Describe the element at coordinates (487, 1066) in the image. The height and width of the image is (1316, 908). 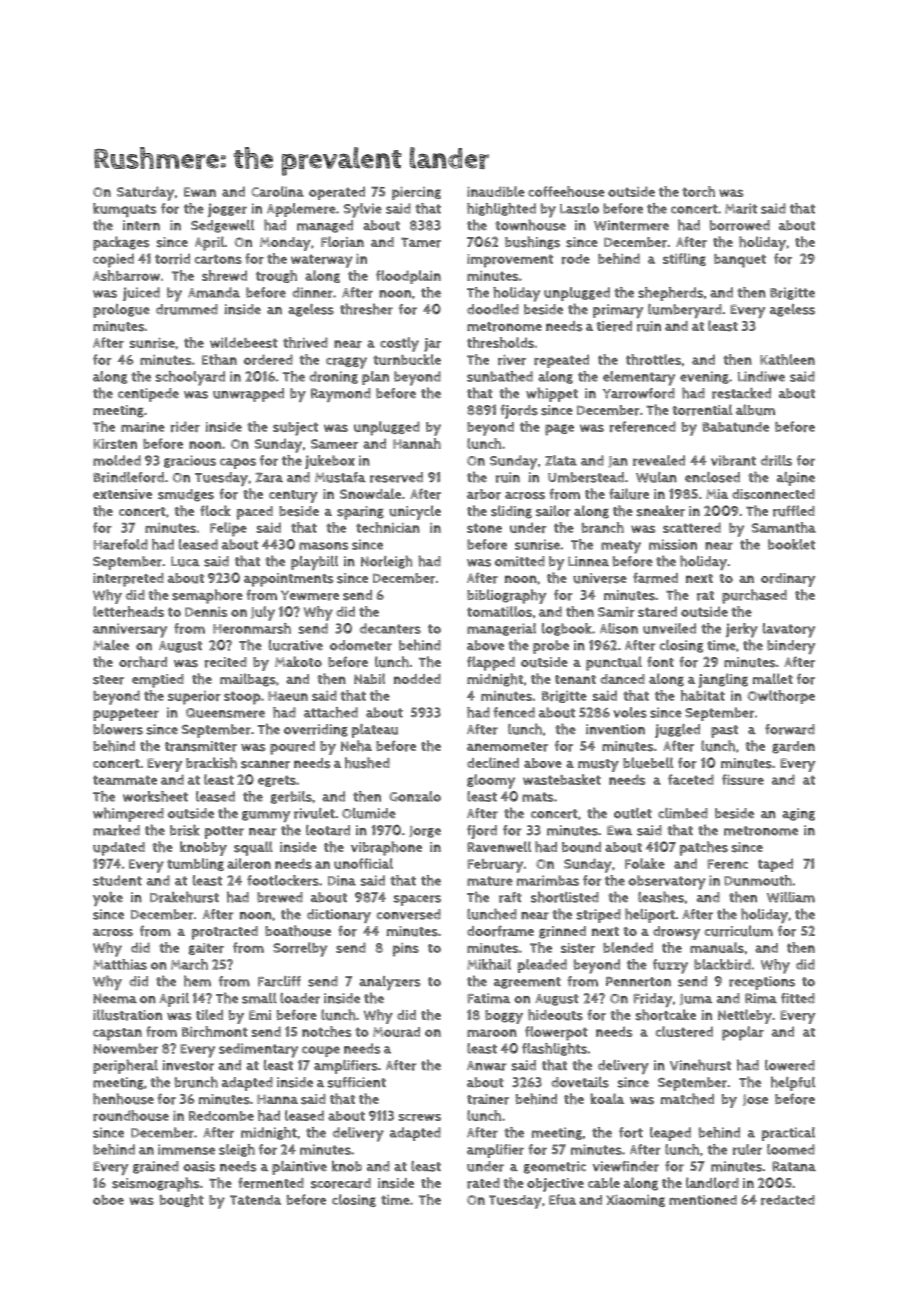
I see `Anwar` at that location.
